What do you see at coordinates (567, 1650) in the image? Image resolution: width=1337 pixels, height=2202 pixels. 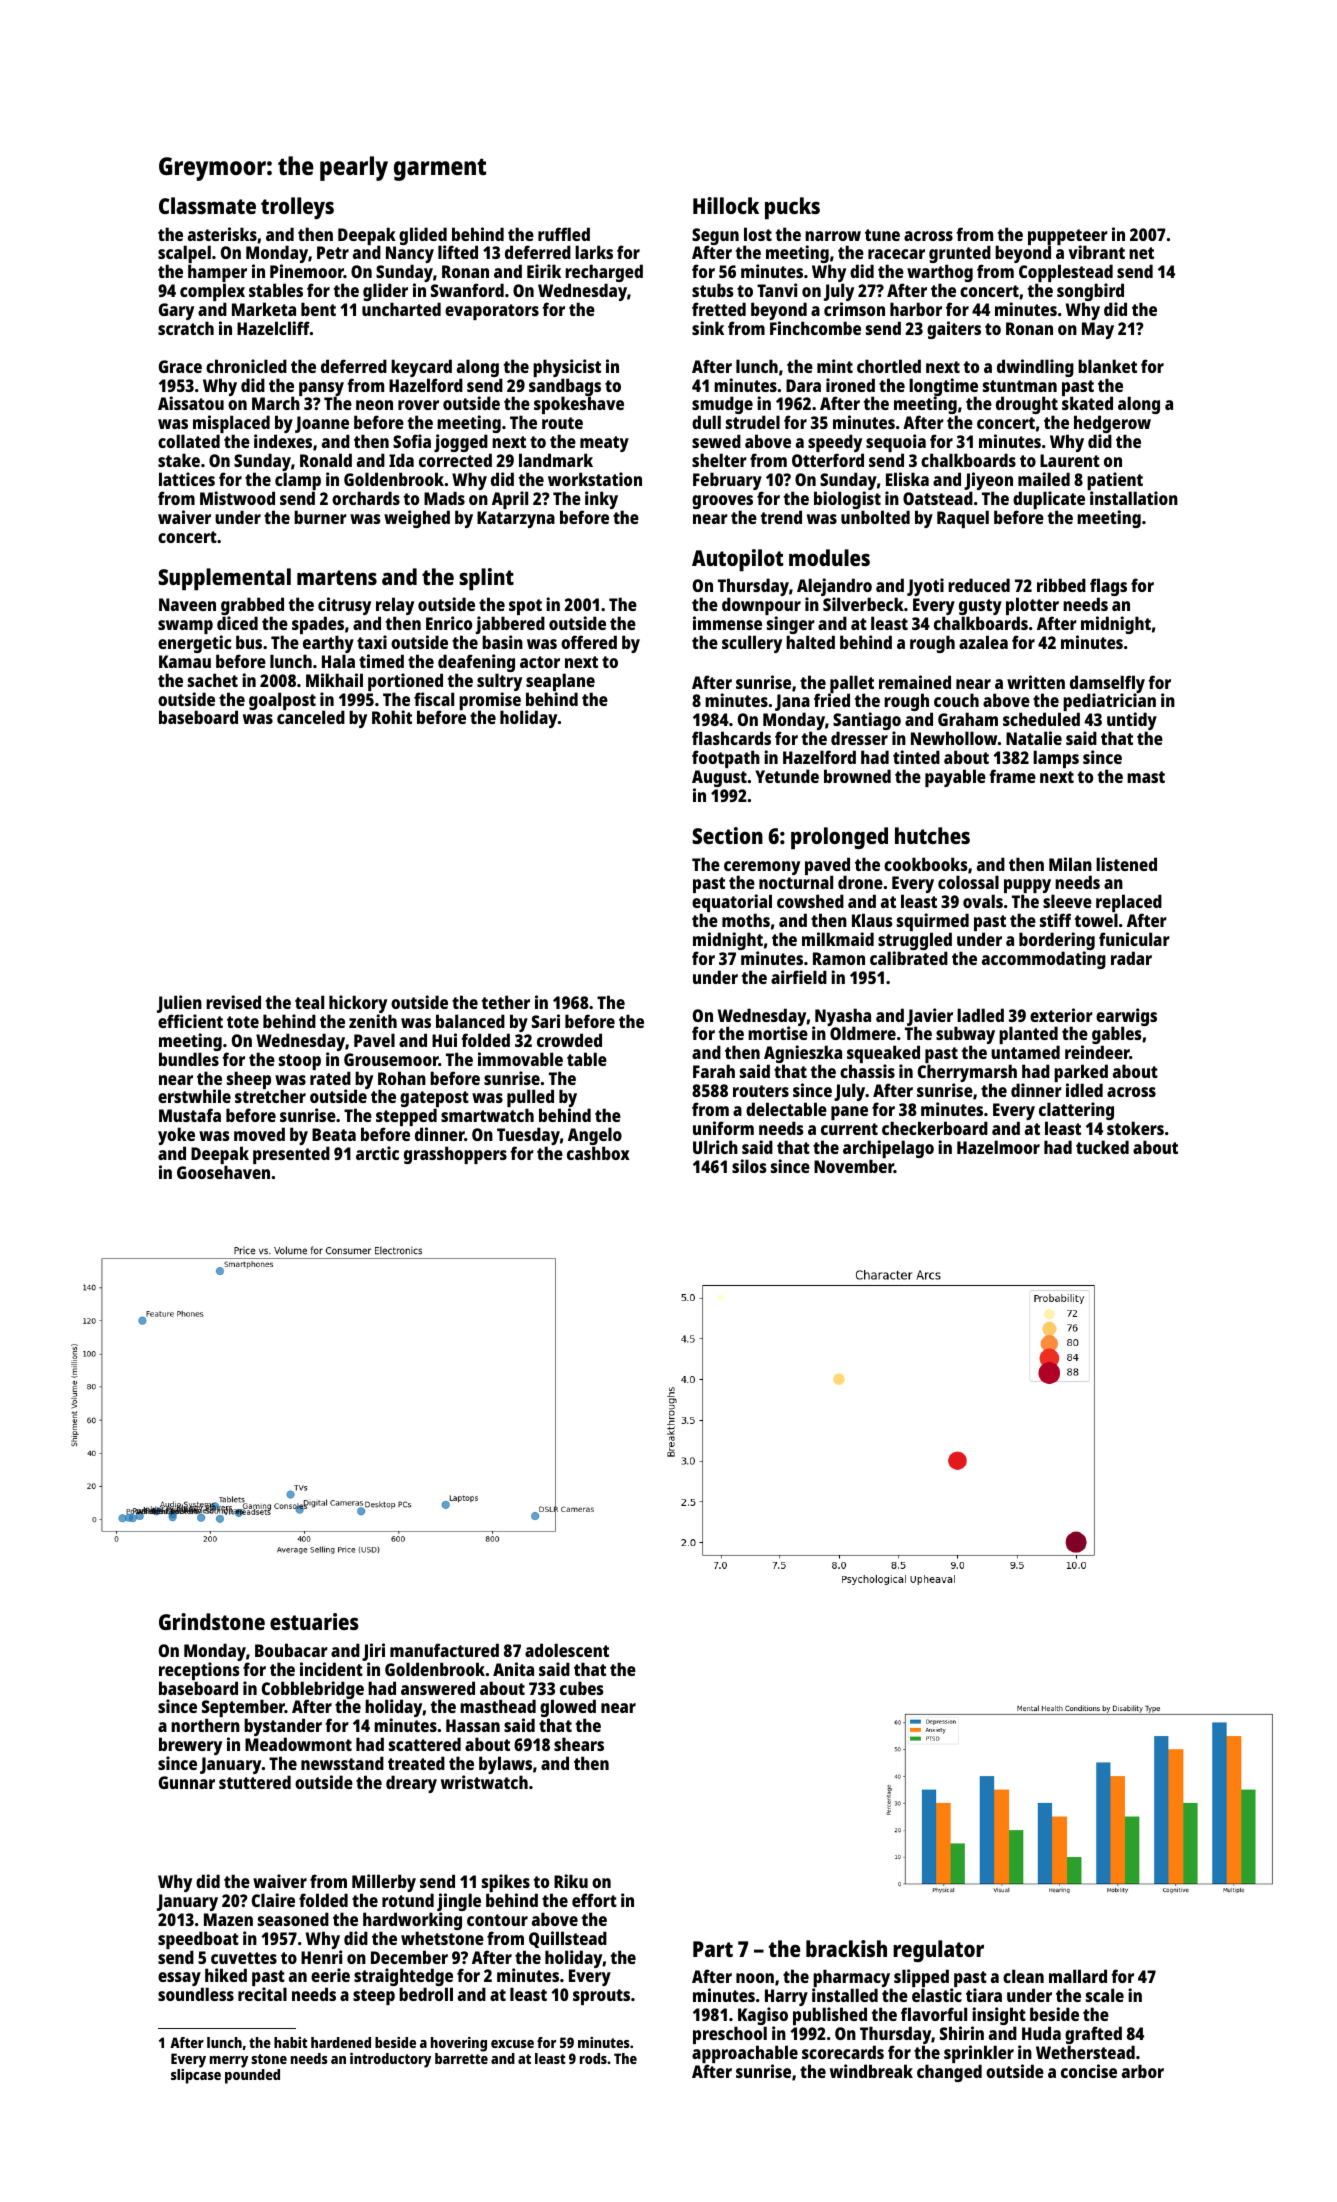 I see `adolescent` at bounding box center [567, 1650].
